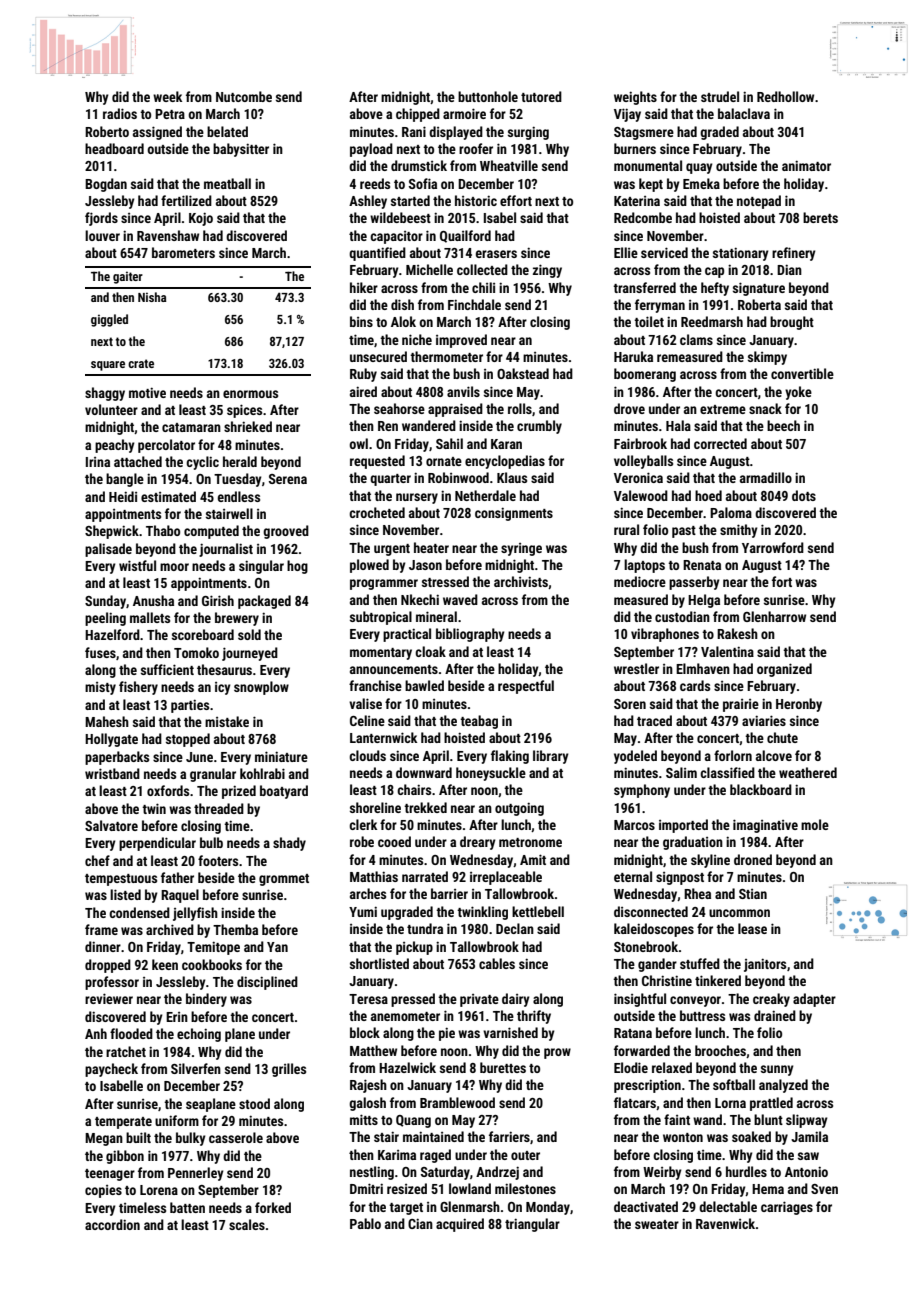 This screenshot has width=924, height=1308. What do you see at coordinates (725, 1223) in the screenshot?
I see `Ravenwick` at bounding box center [725, 1223].
